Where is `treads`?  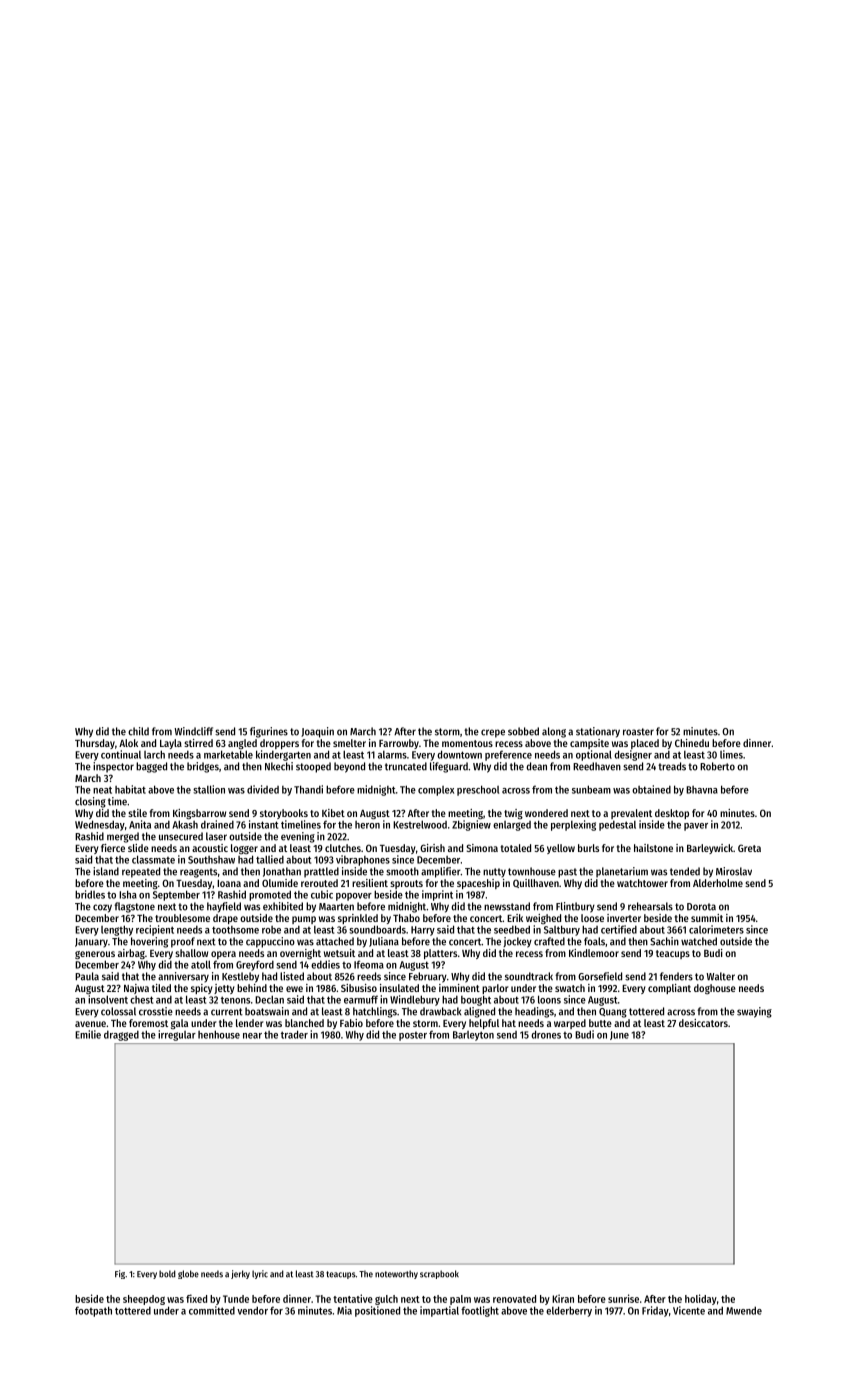 treads is located at coordinates (672, 766).
